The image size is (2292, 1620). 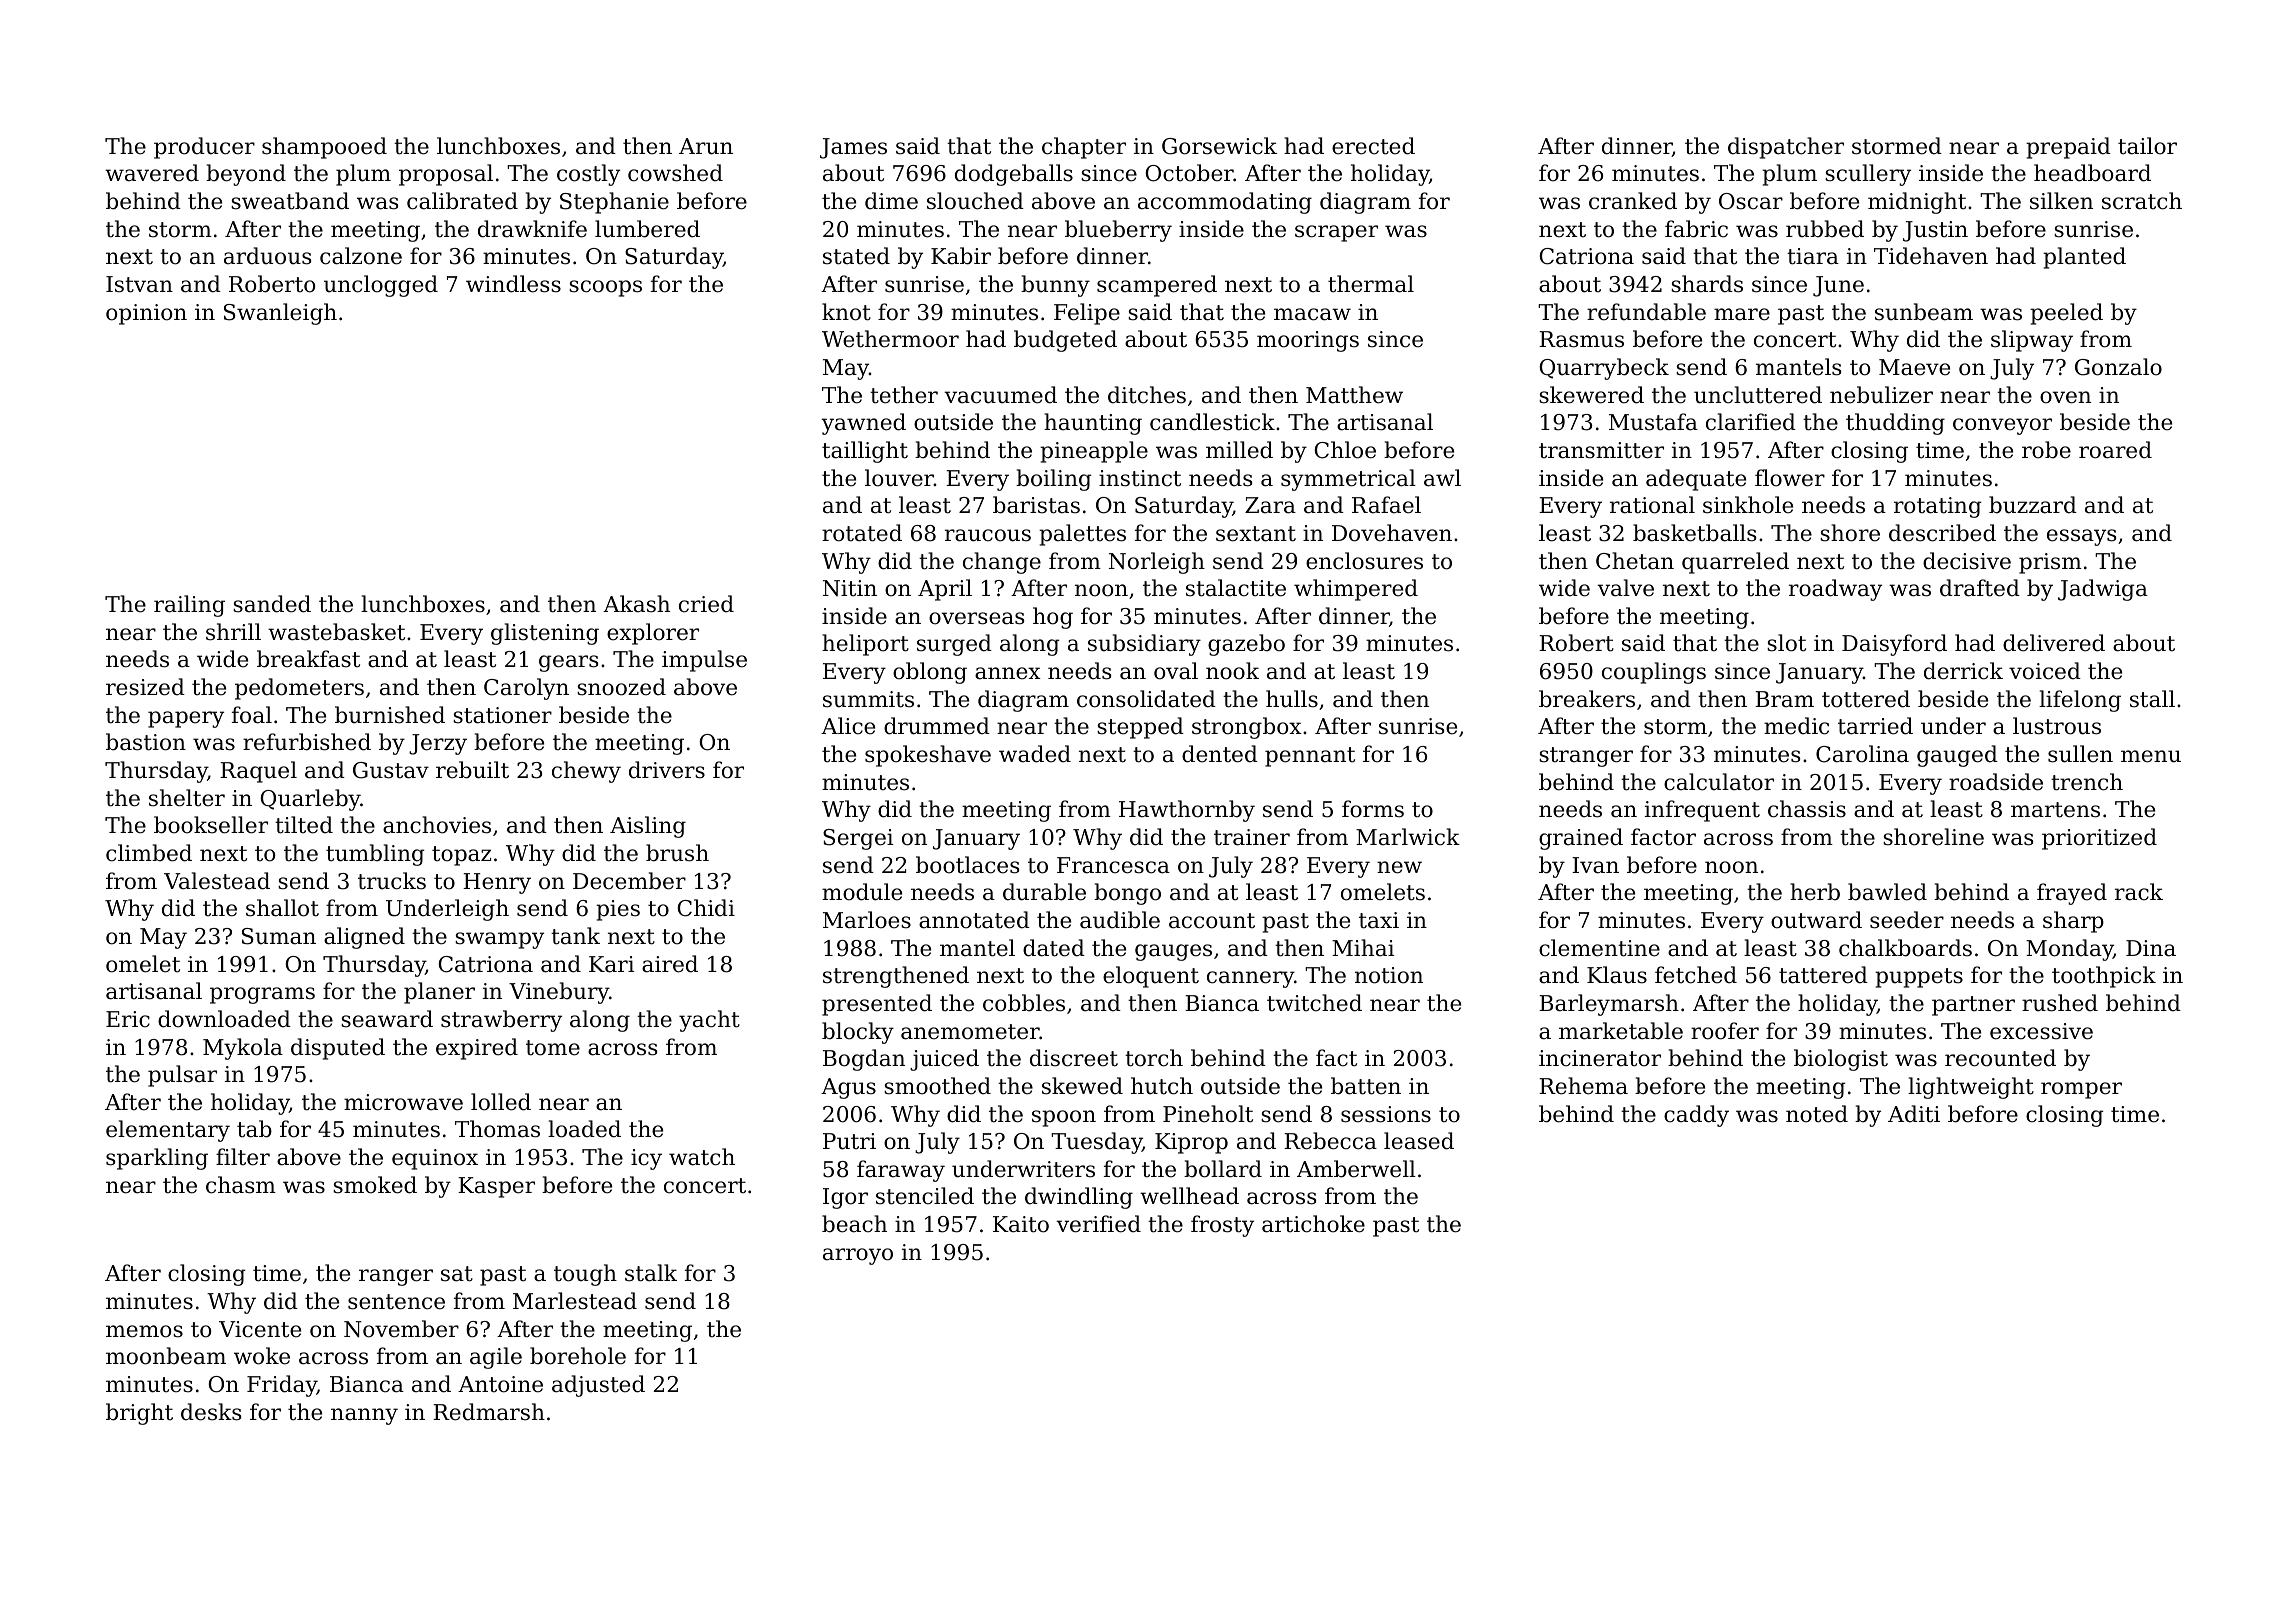 What do you see at coordinates (944, 1060) in the screenshot?
I see `juiced` at bounding box center [944, 1060].
